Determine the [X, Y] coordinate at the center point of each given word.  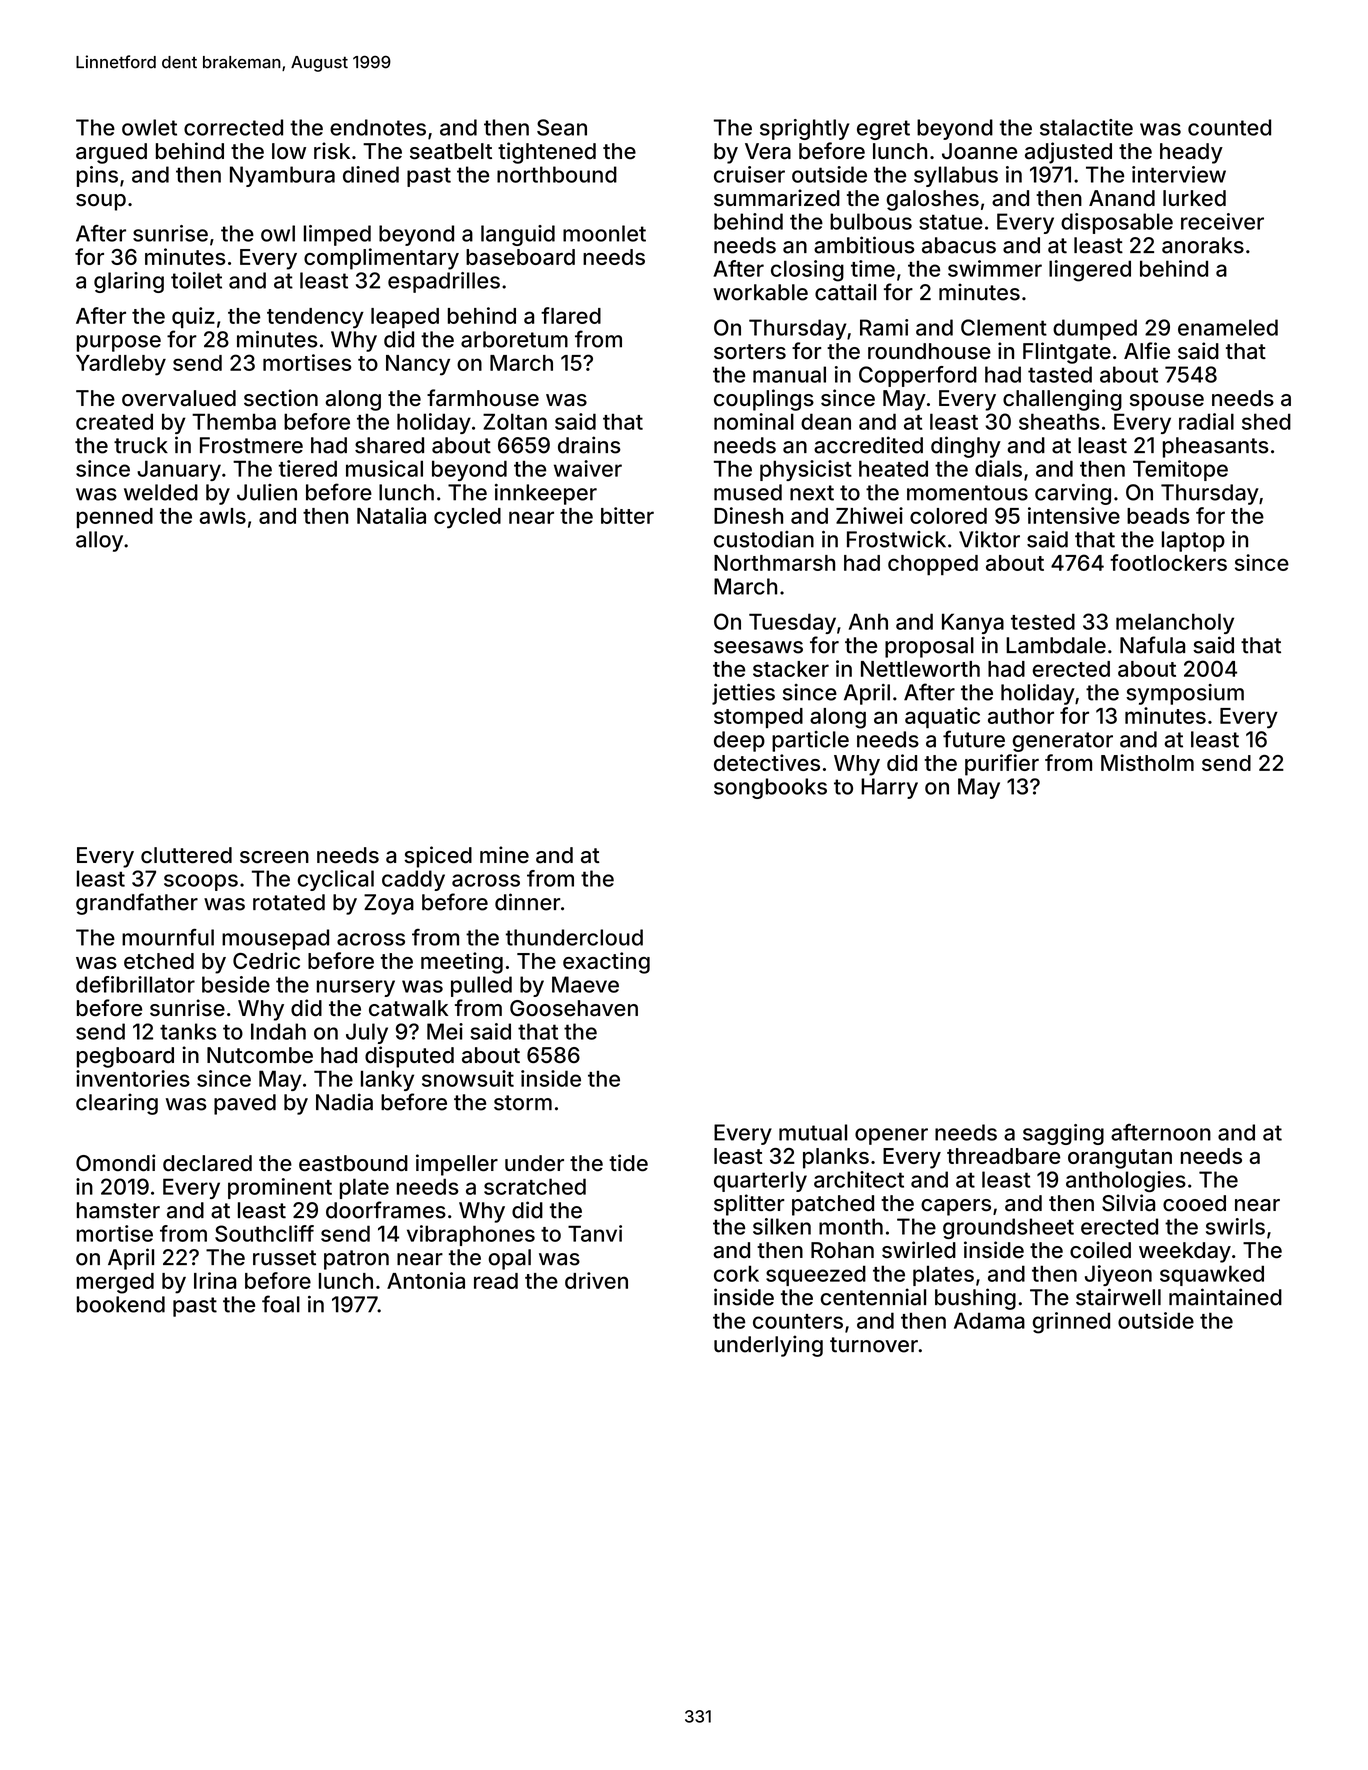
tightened [547, 153]
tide [628, 1163]
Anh [868, 621]
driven [596, 1280]
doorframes [386, 1210]
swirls [1235, 1226]
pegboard [125, 1057]
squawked [1212, 1275]
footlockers [1168, 562]
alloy [99, 541]
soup [101, 202]
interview [1179, 174]
